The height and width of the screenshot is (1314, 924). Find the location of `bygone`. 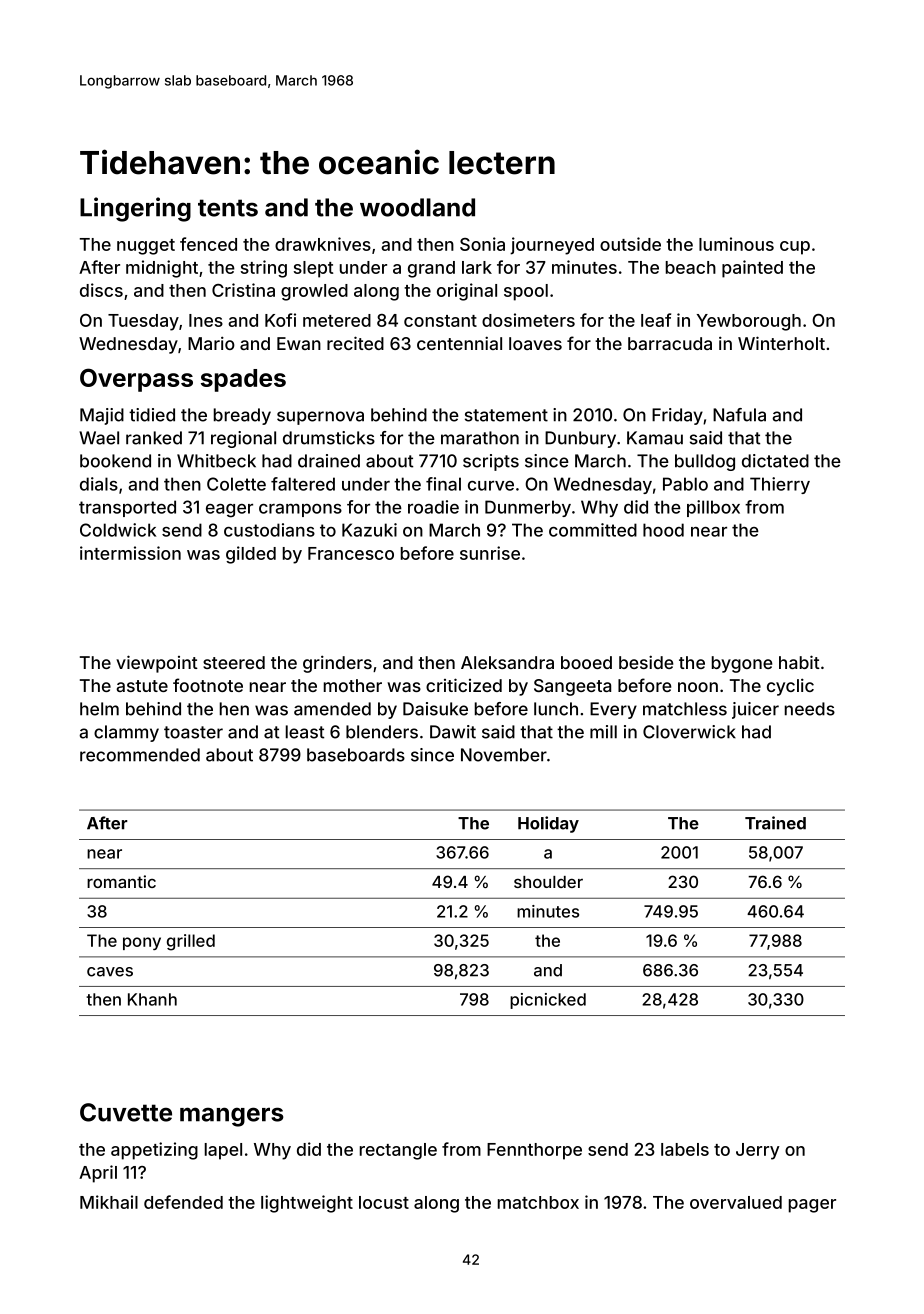

bygone is located at coordinates (742, 664).
